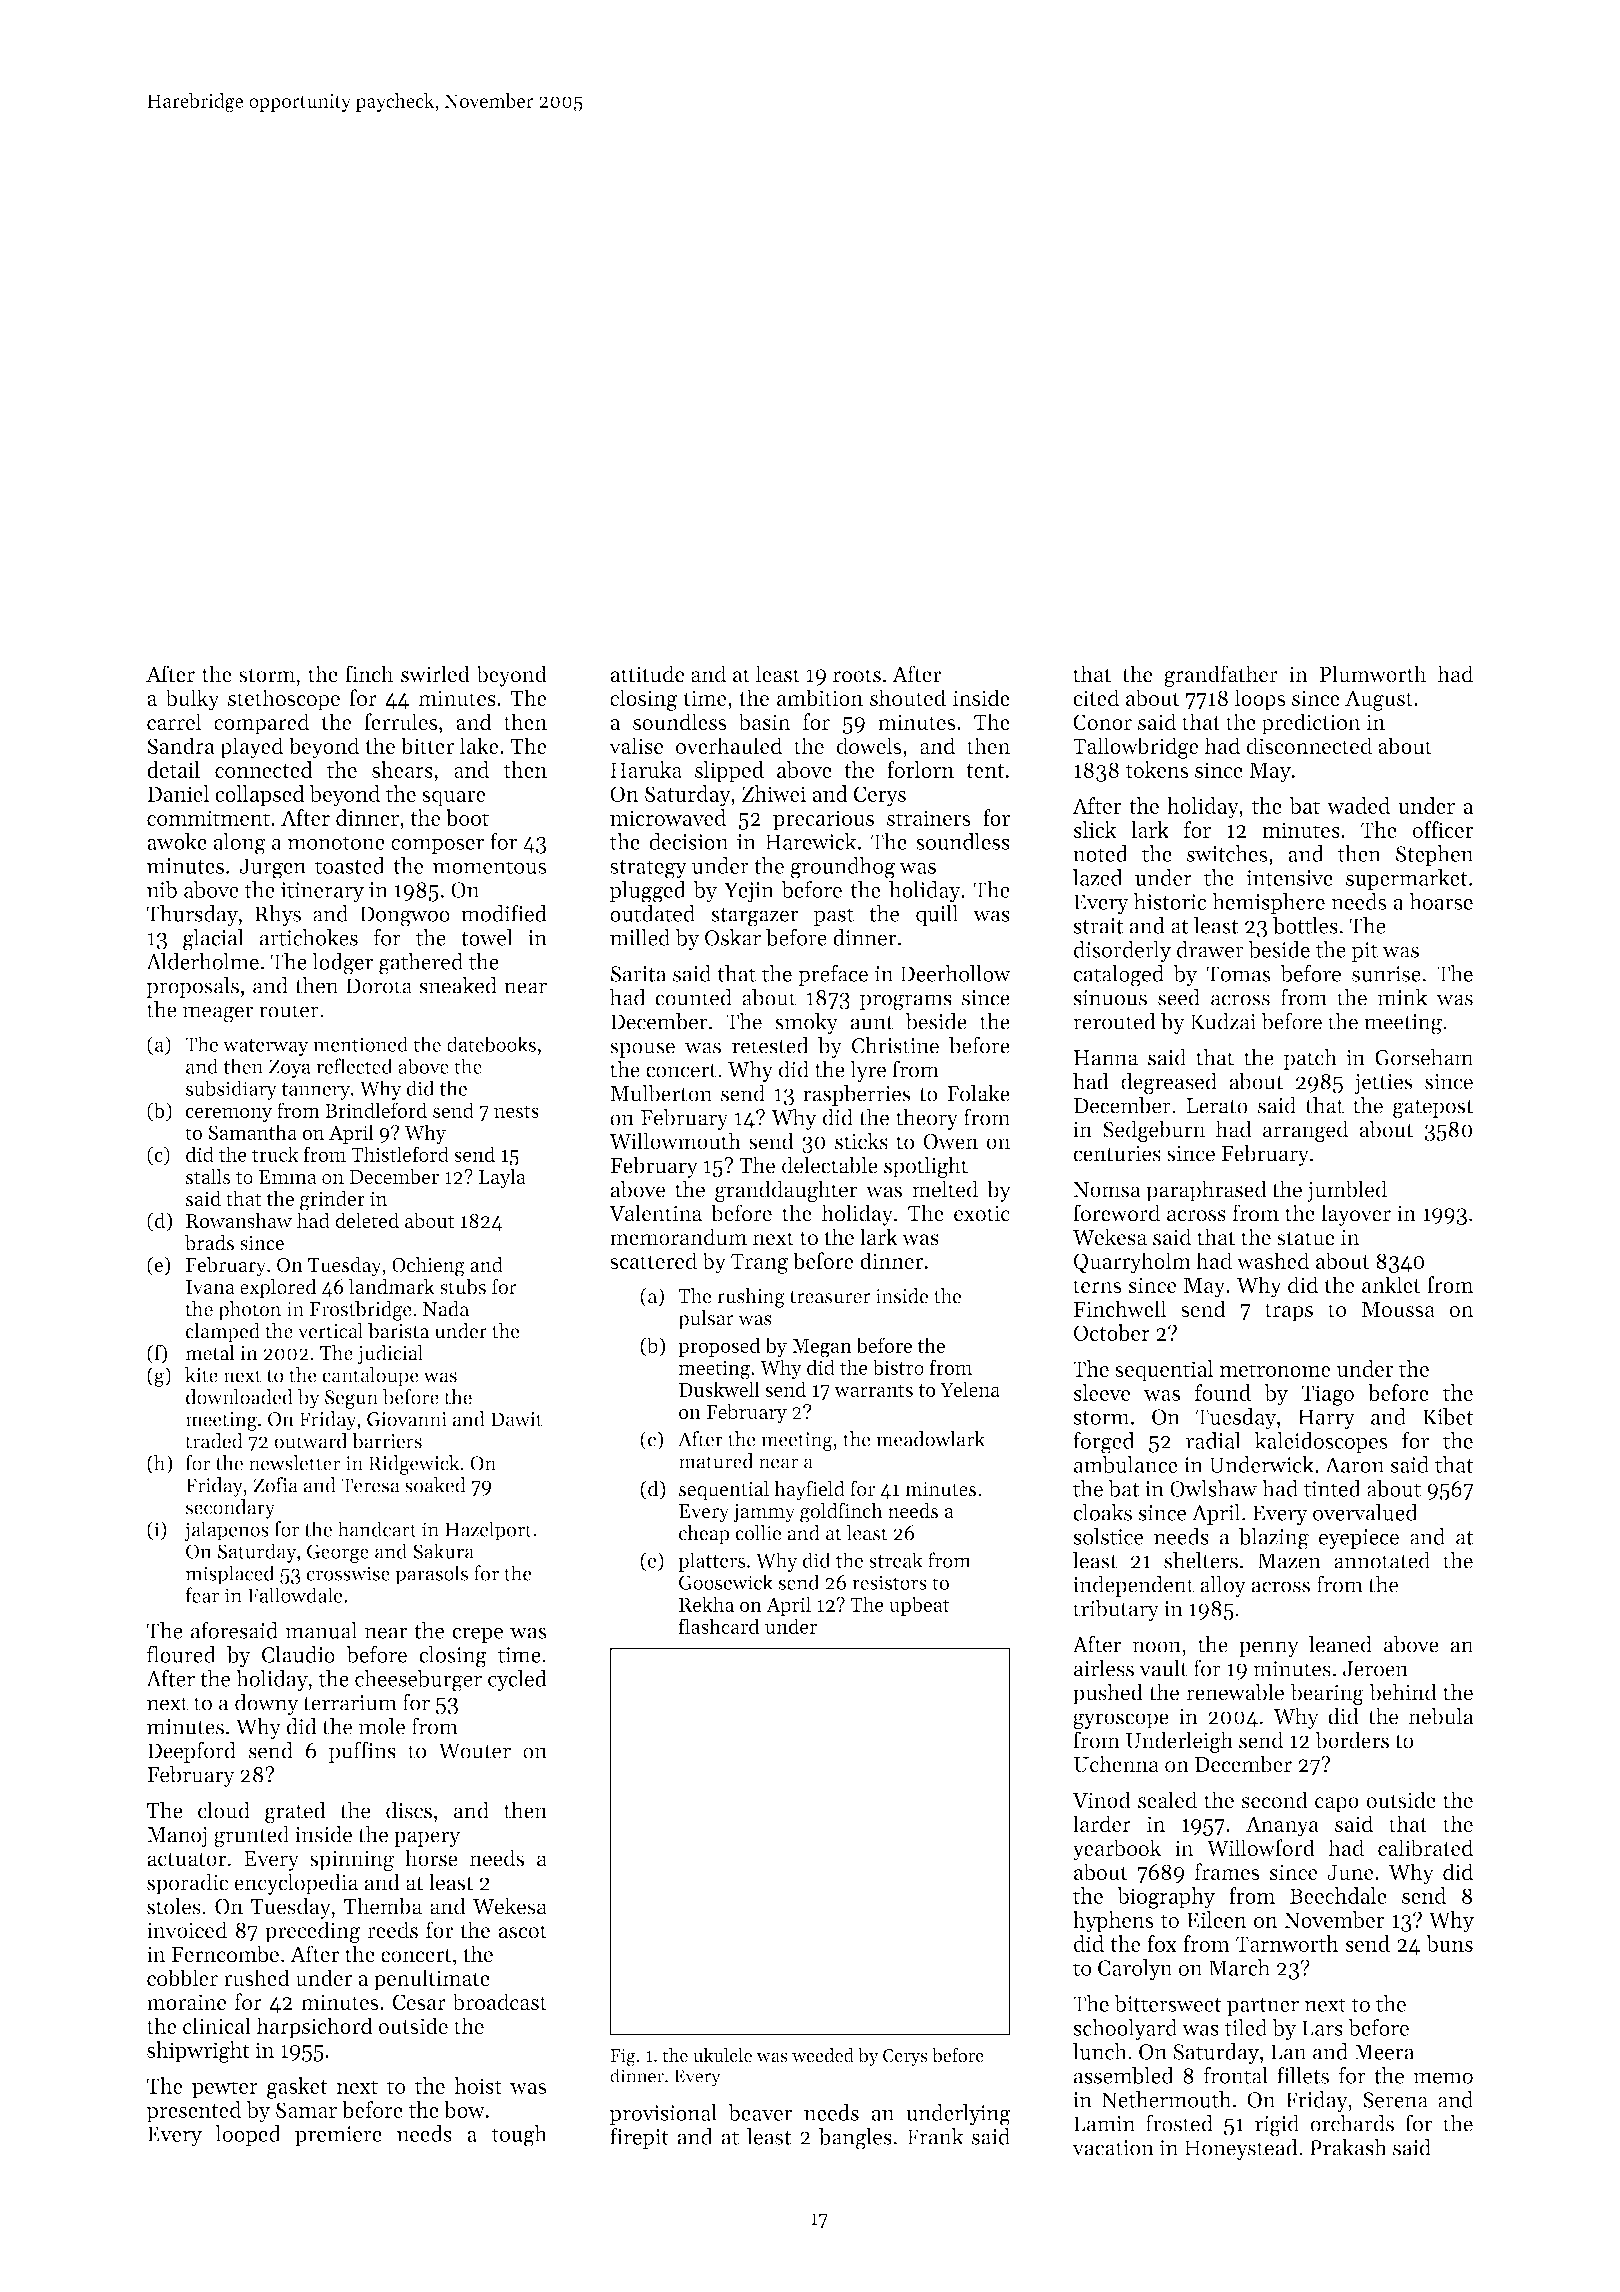 The image size is (1620, 2292). Describe the element at coordinates (1268, 903) in the screenshot. I see `hemisphere` at that location.
